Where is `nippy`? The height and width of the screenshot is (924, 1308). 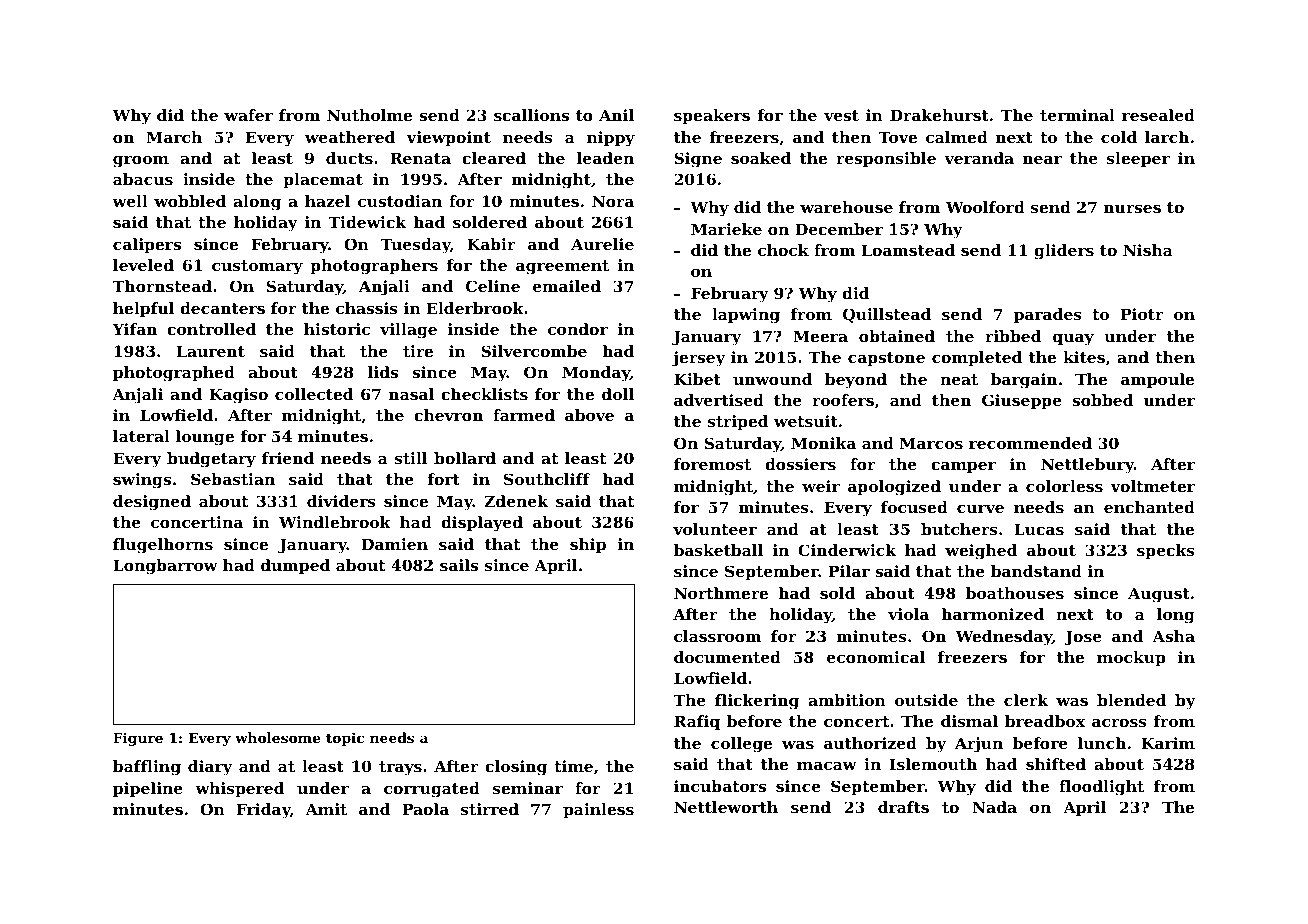
nippy is located at coordinates (611, 139).
